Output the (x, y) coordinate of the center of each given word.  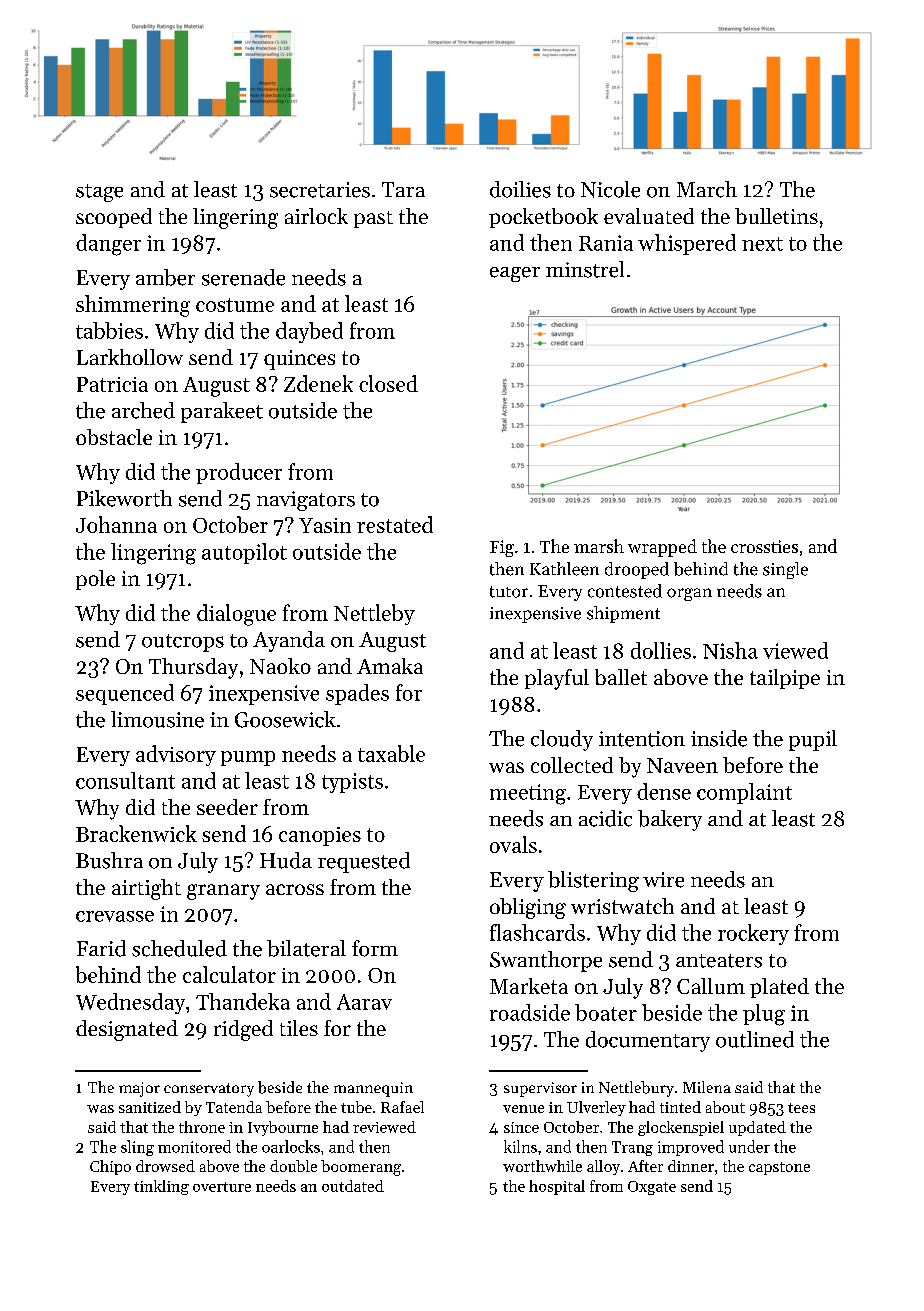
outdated (353, 1186)
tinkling (161, 1187)
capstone (779, 1168)
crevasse (115, 916)
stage (99, 193)
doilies (520, 189)
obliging (528, 908)
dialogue (236, 615)
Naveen (682, 765)
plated (779, 988)
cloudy (562, 740)
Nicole (610, 189)
